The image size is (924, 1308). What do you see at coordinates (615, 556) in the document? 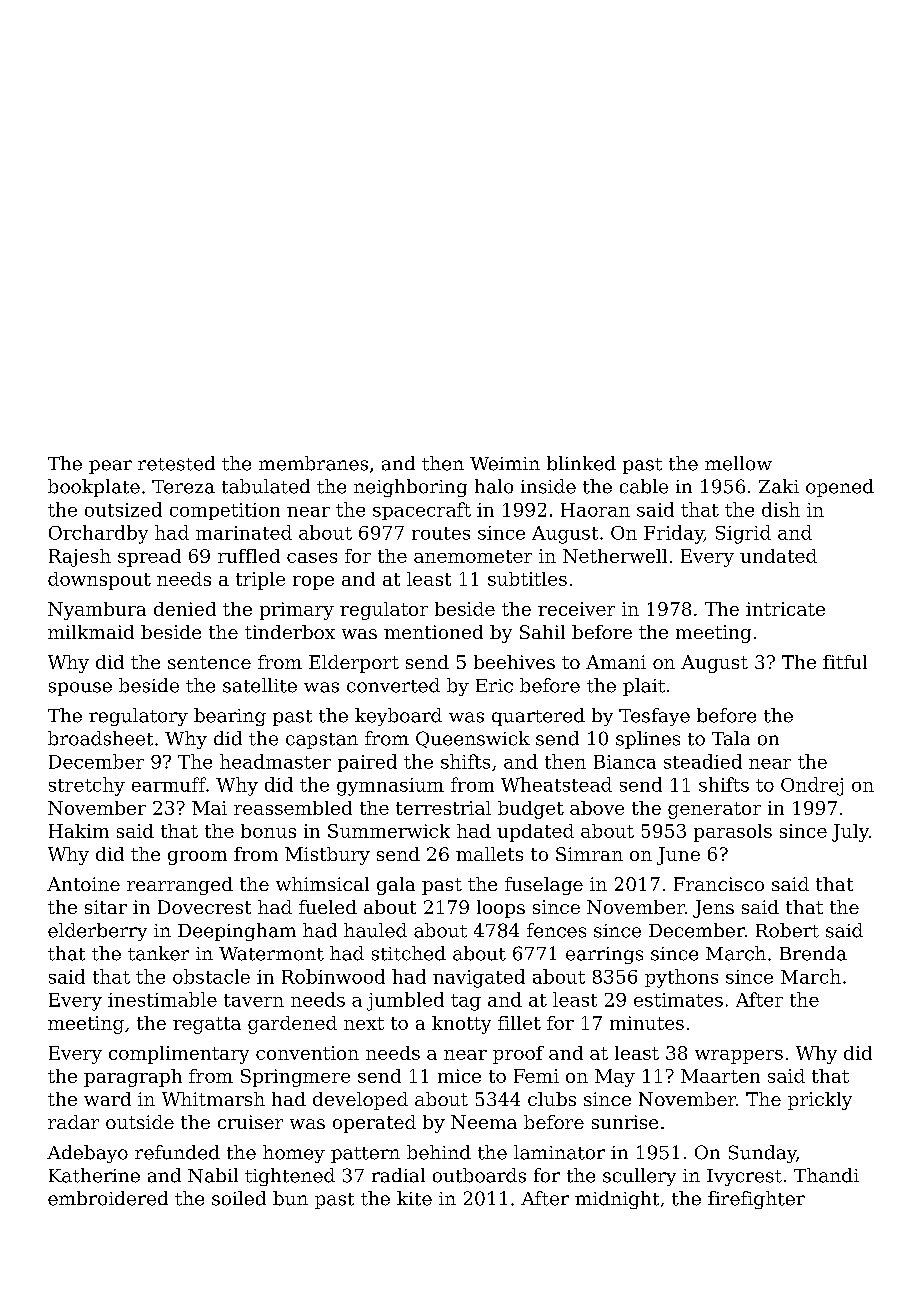
I see `Netherwell` at bounding box center [615, 556].
